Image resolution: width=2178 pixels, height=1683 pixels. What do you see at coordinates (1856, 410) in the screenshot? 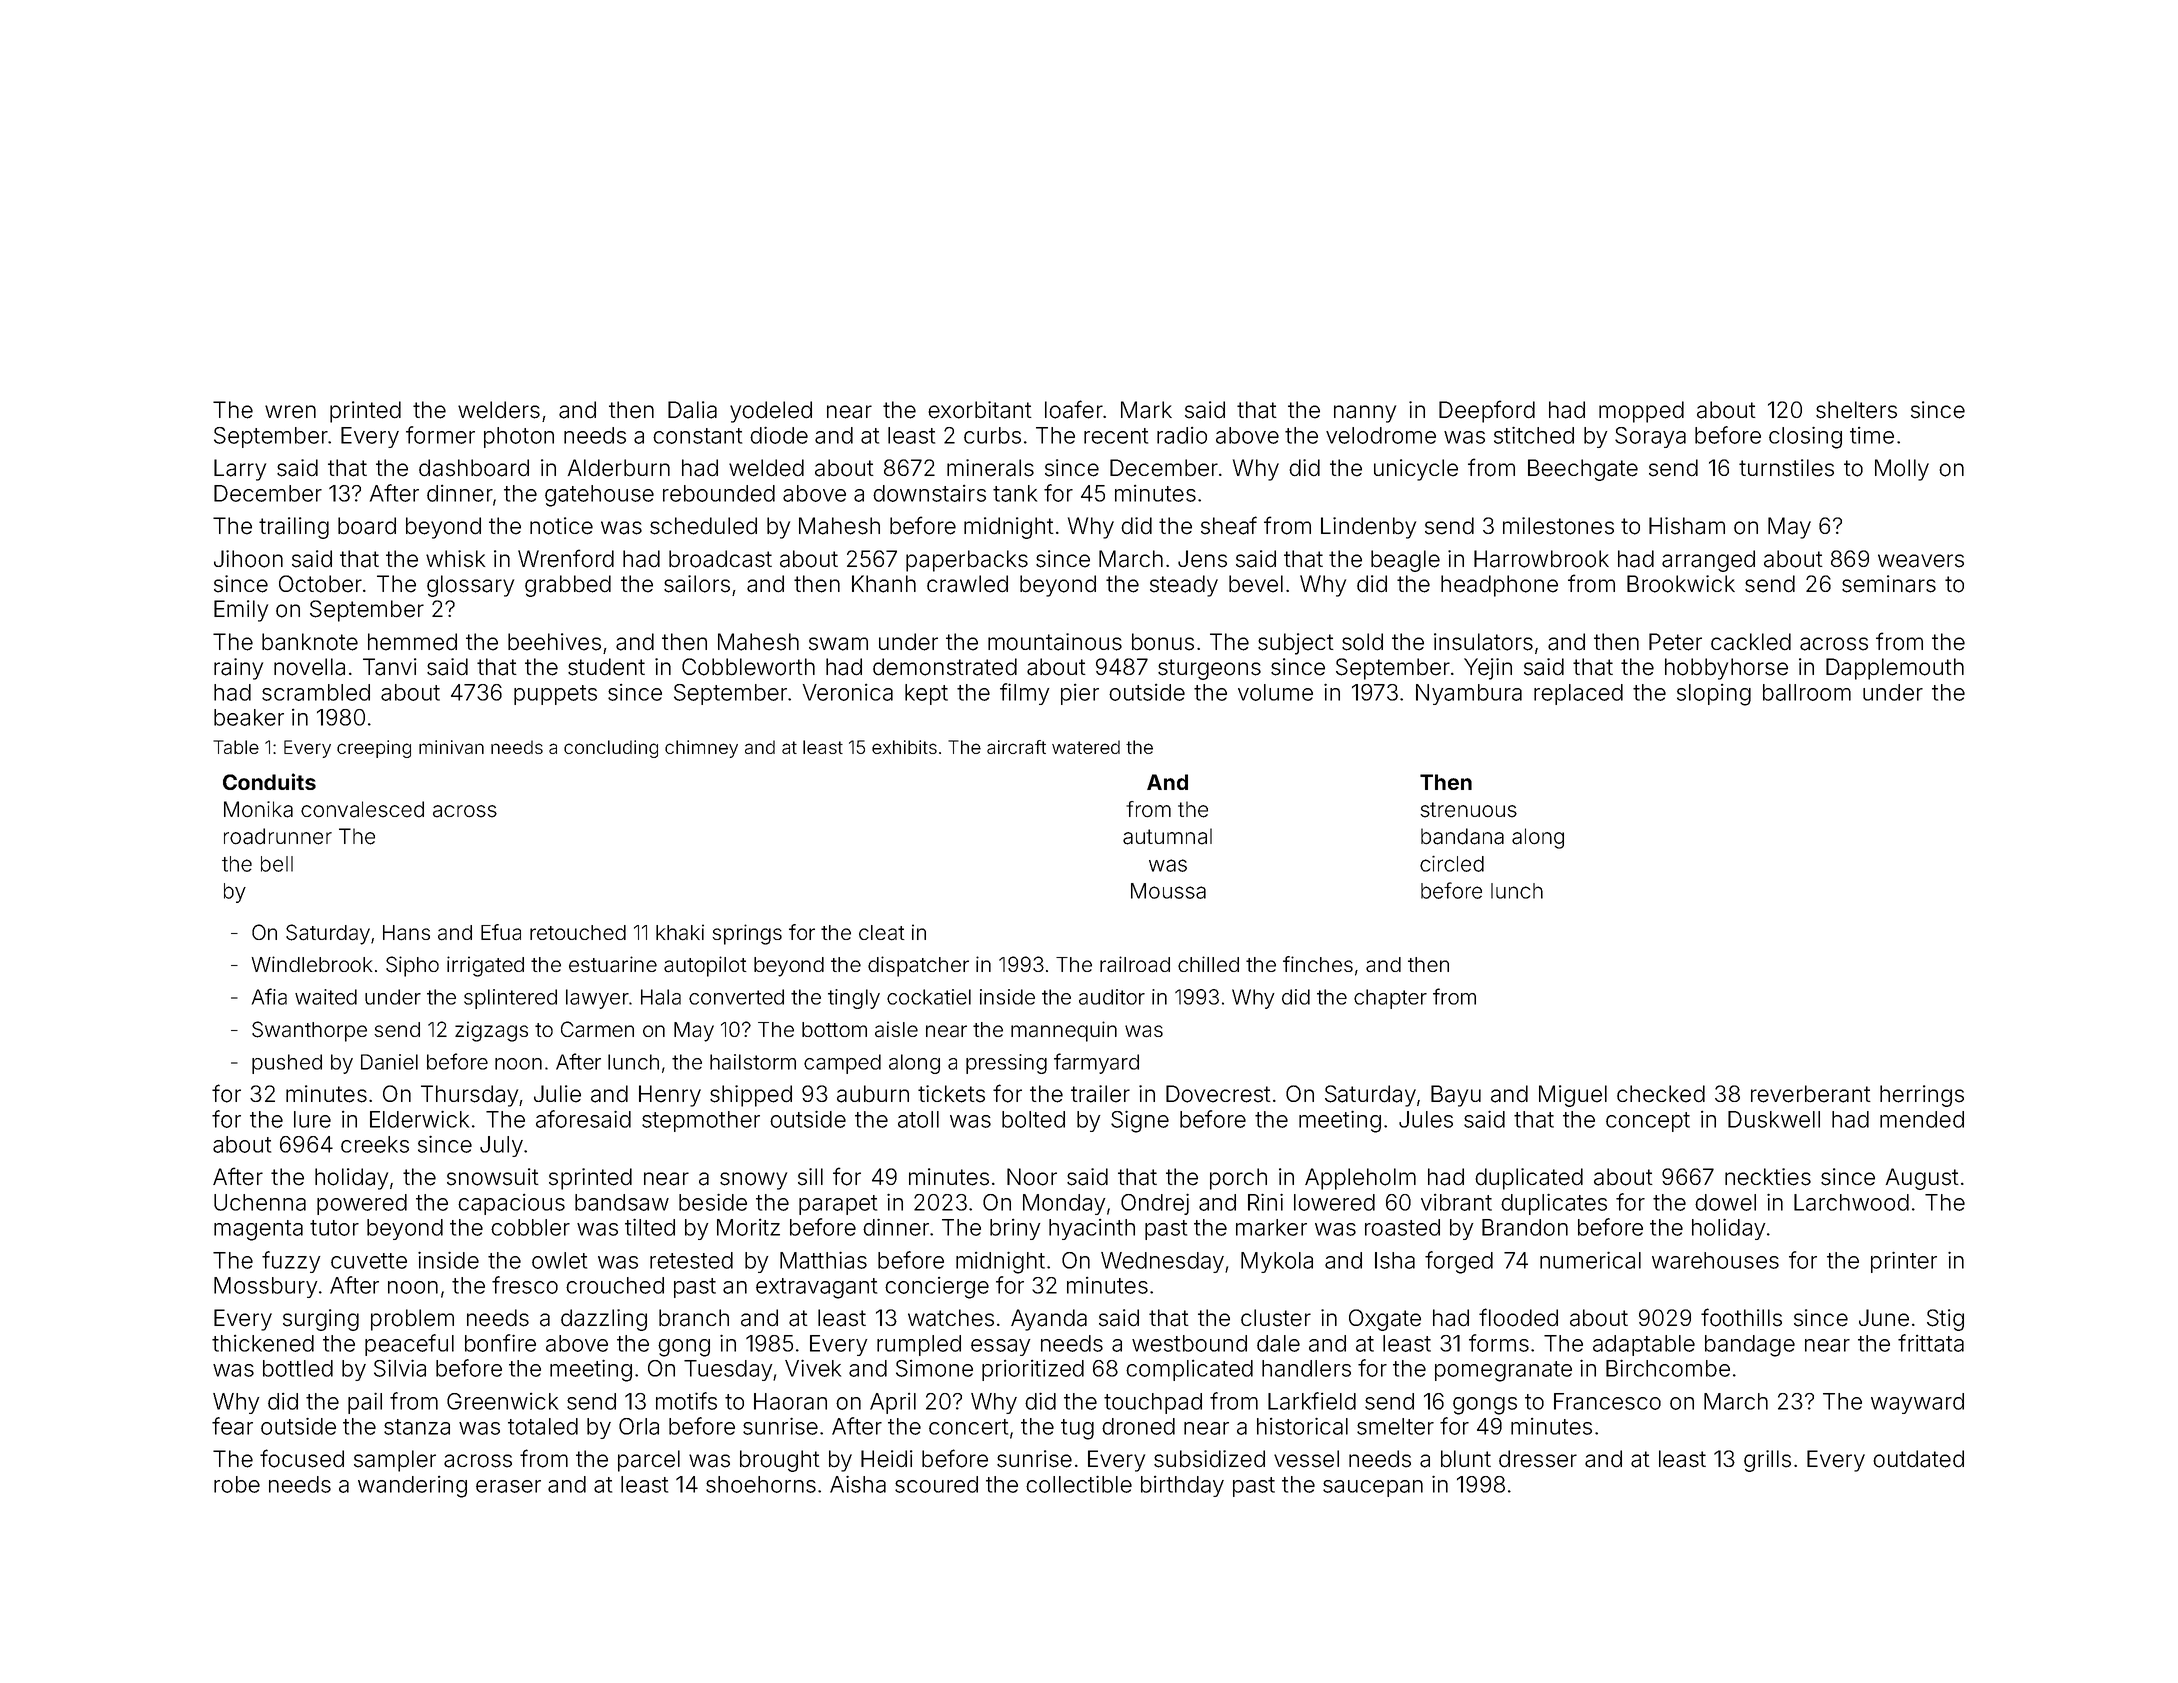
I see `shelters` at bounding box center [1856, 410].
